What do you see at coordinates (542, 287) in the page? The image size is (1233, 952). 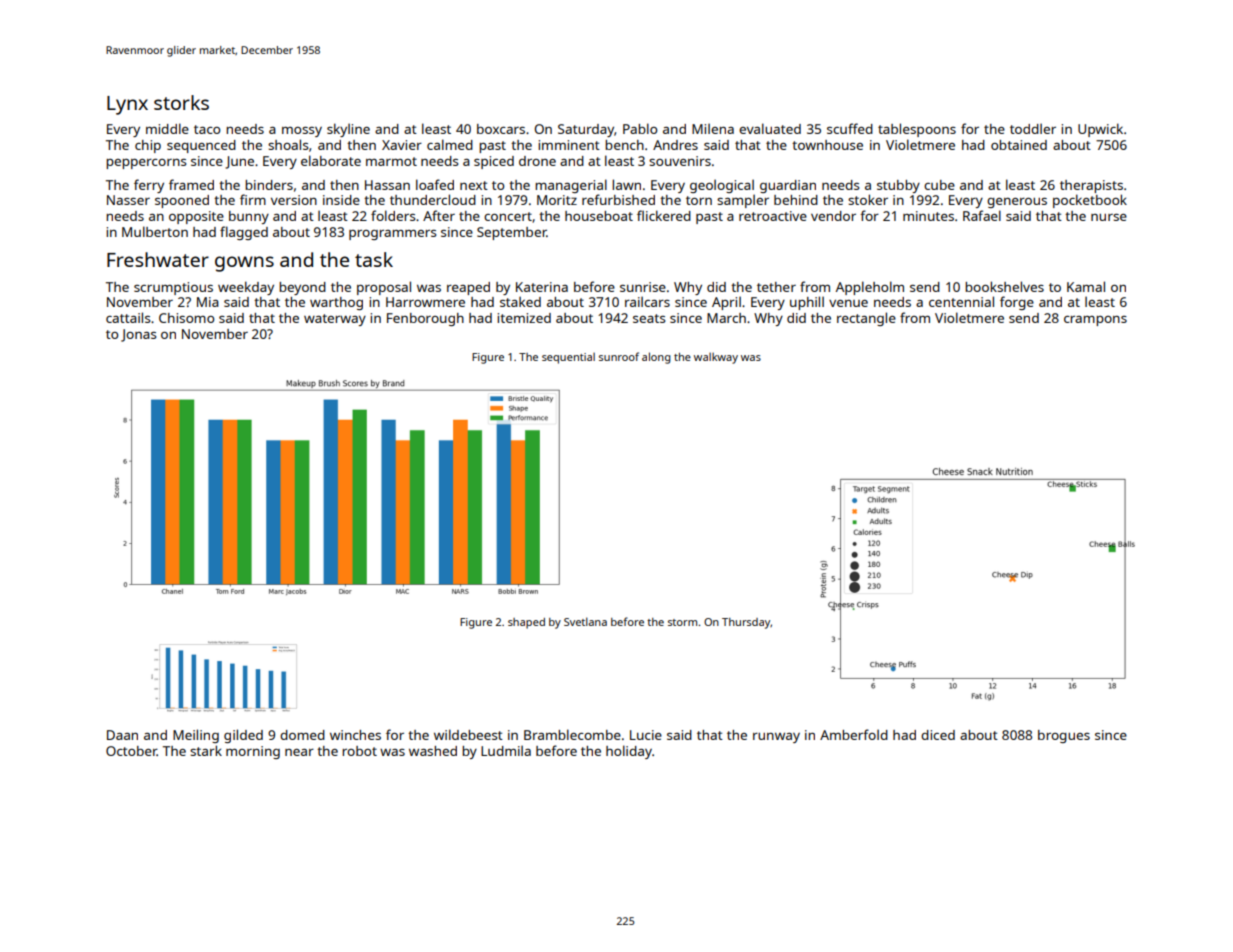 I see `Katerina` at bounding box center [542, 287].
